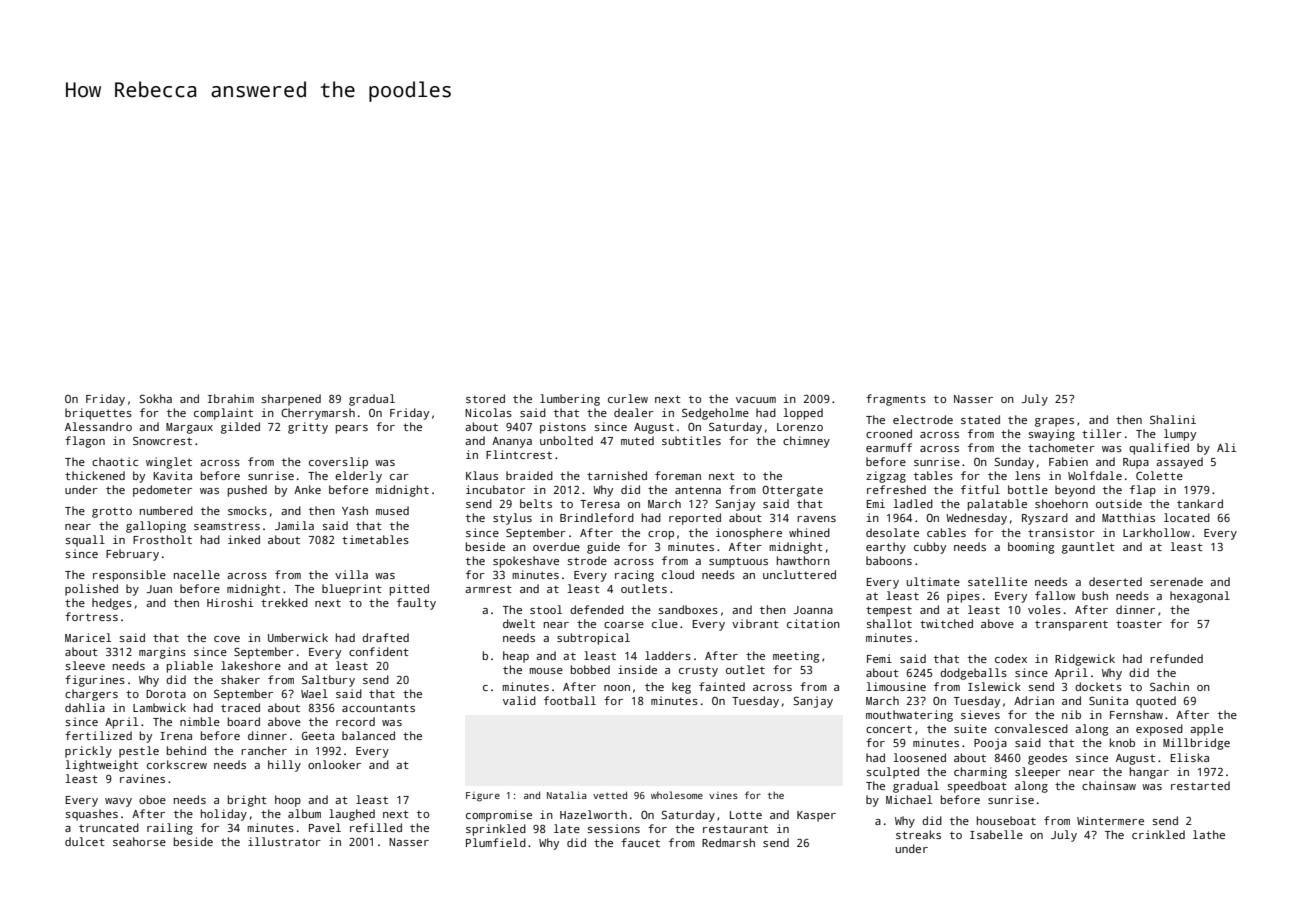 The width and height of the screenshot is (1308, 924). I want to click on Margaux, so click(189, 428).
